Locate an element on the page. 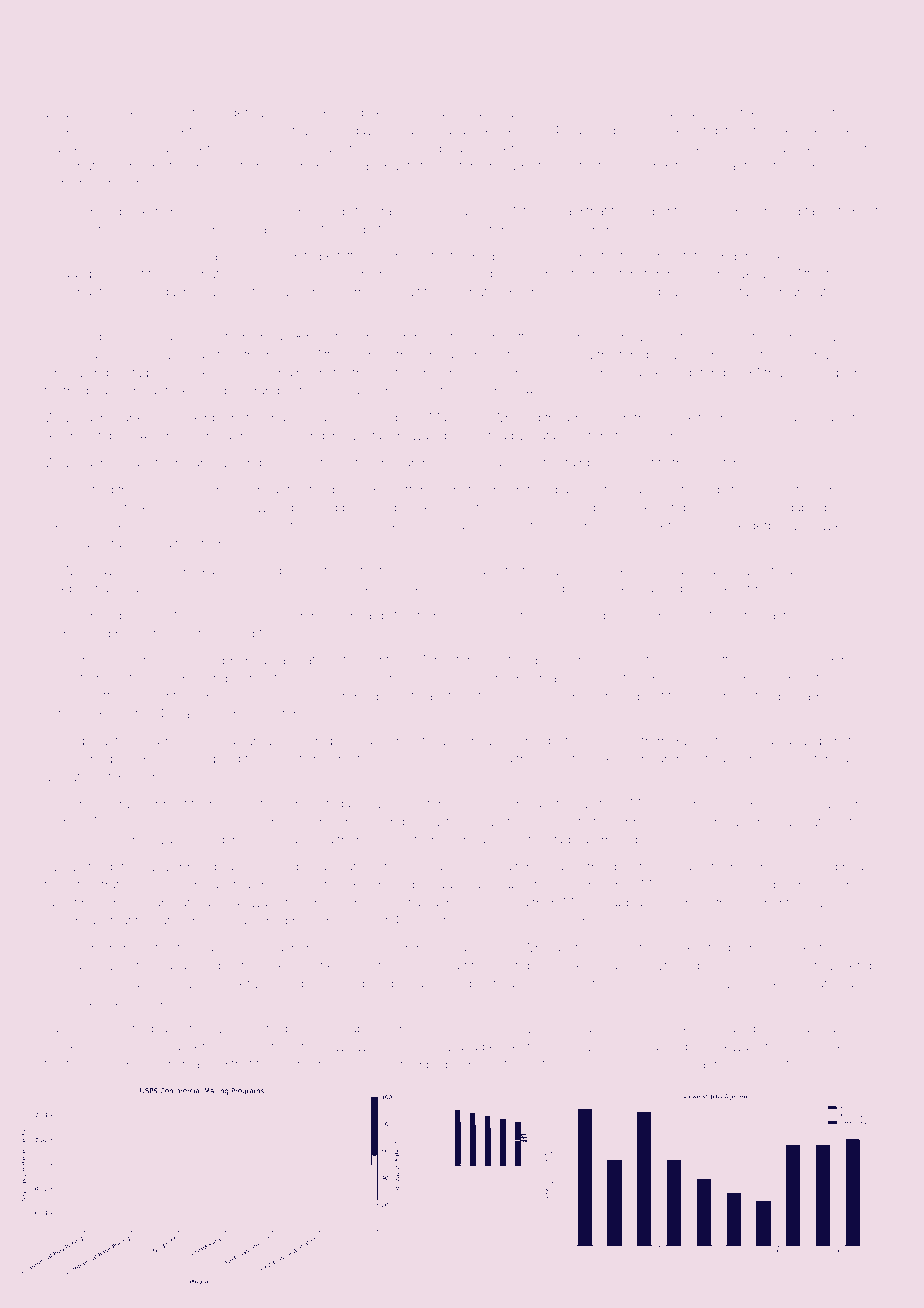 This image has width=924, height=1308. Barleymont is located at coordinates (362, 1065).
